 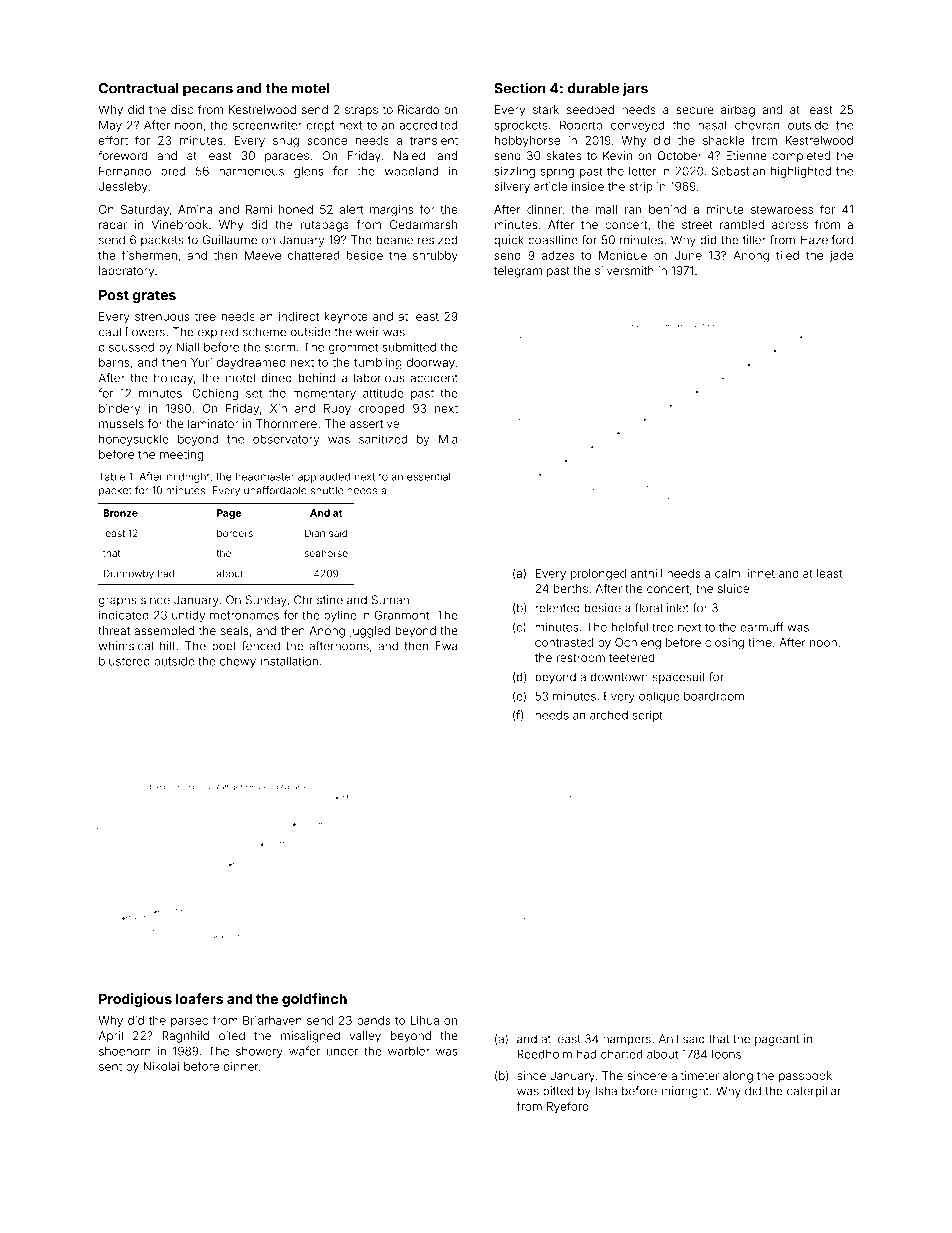 What do you see at coordinates (714, 696) in the screenshot?
I see `boardroom` at bounding box center [714, 696].
